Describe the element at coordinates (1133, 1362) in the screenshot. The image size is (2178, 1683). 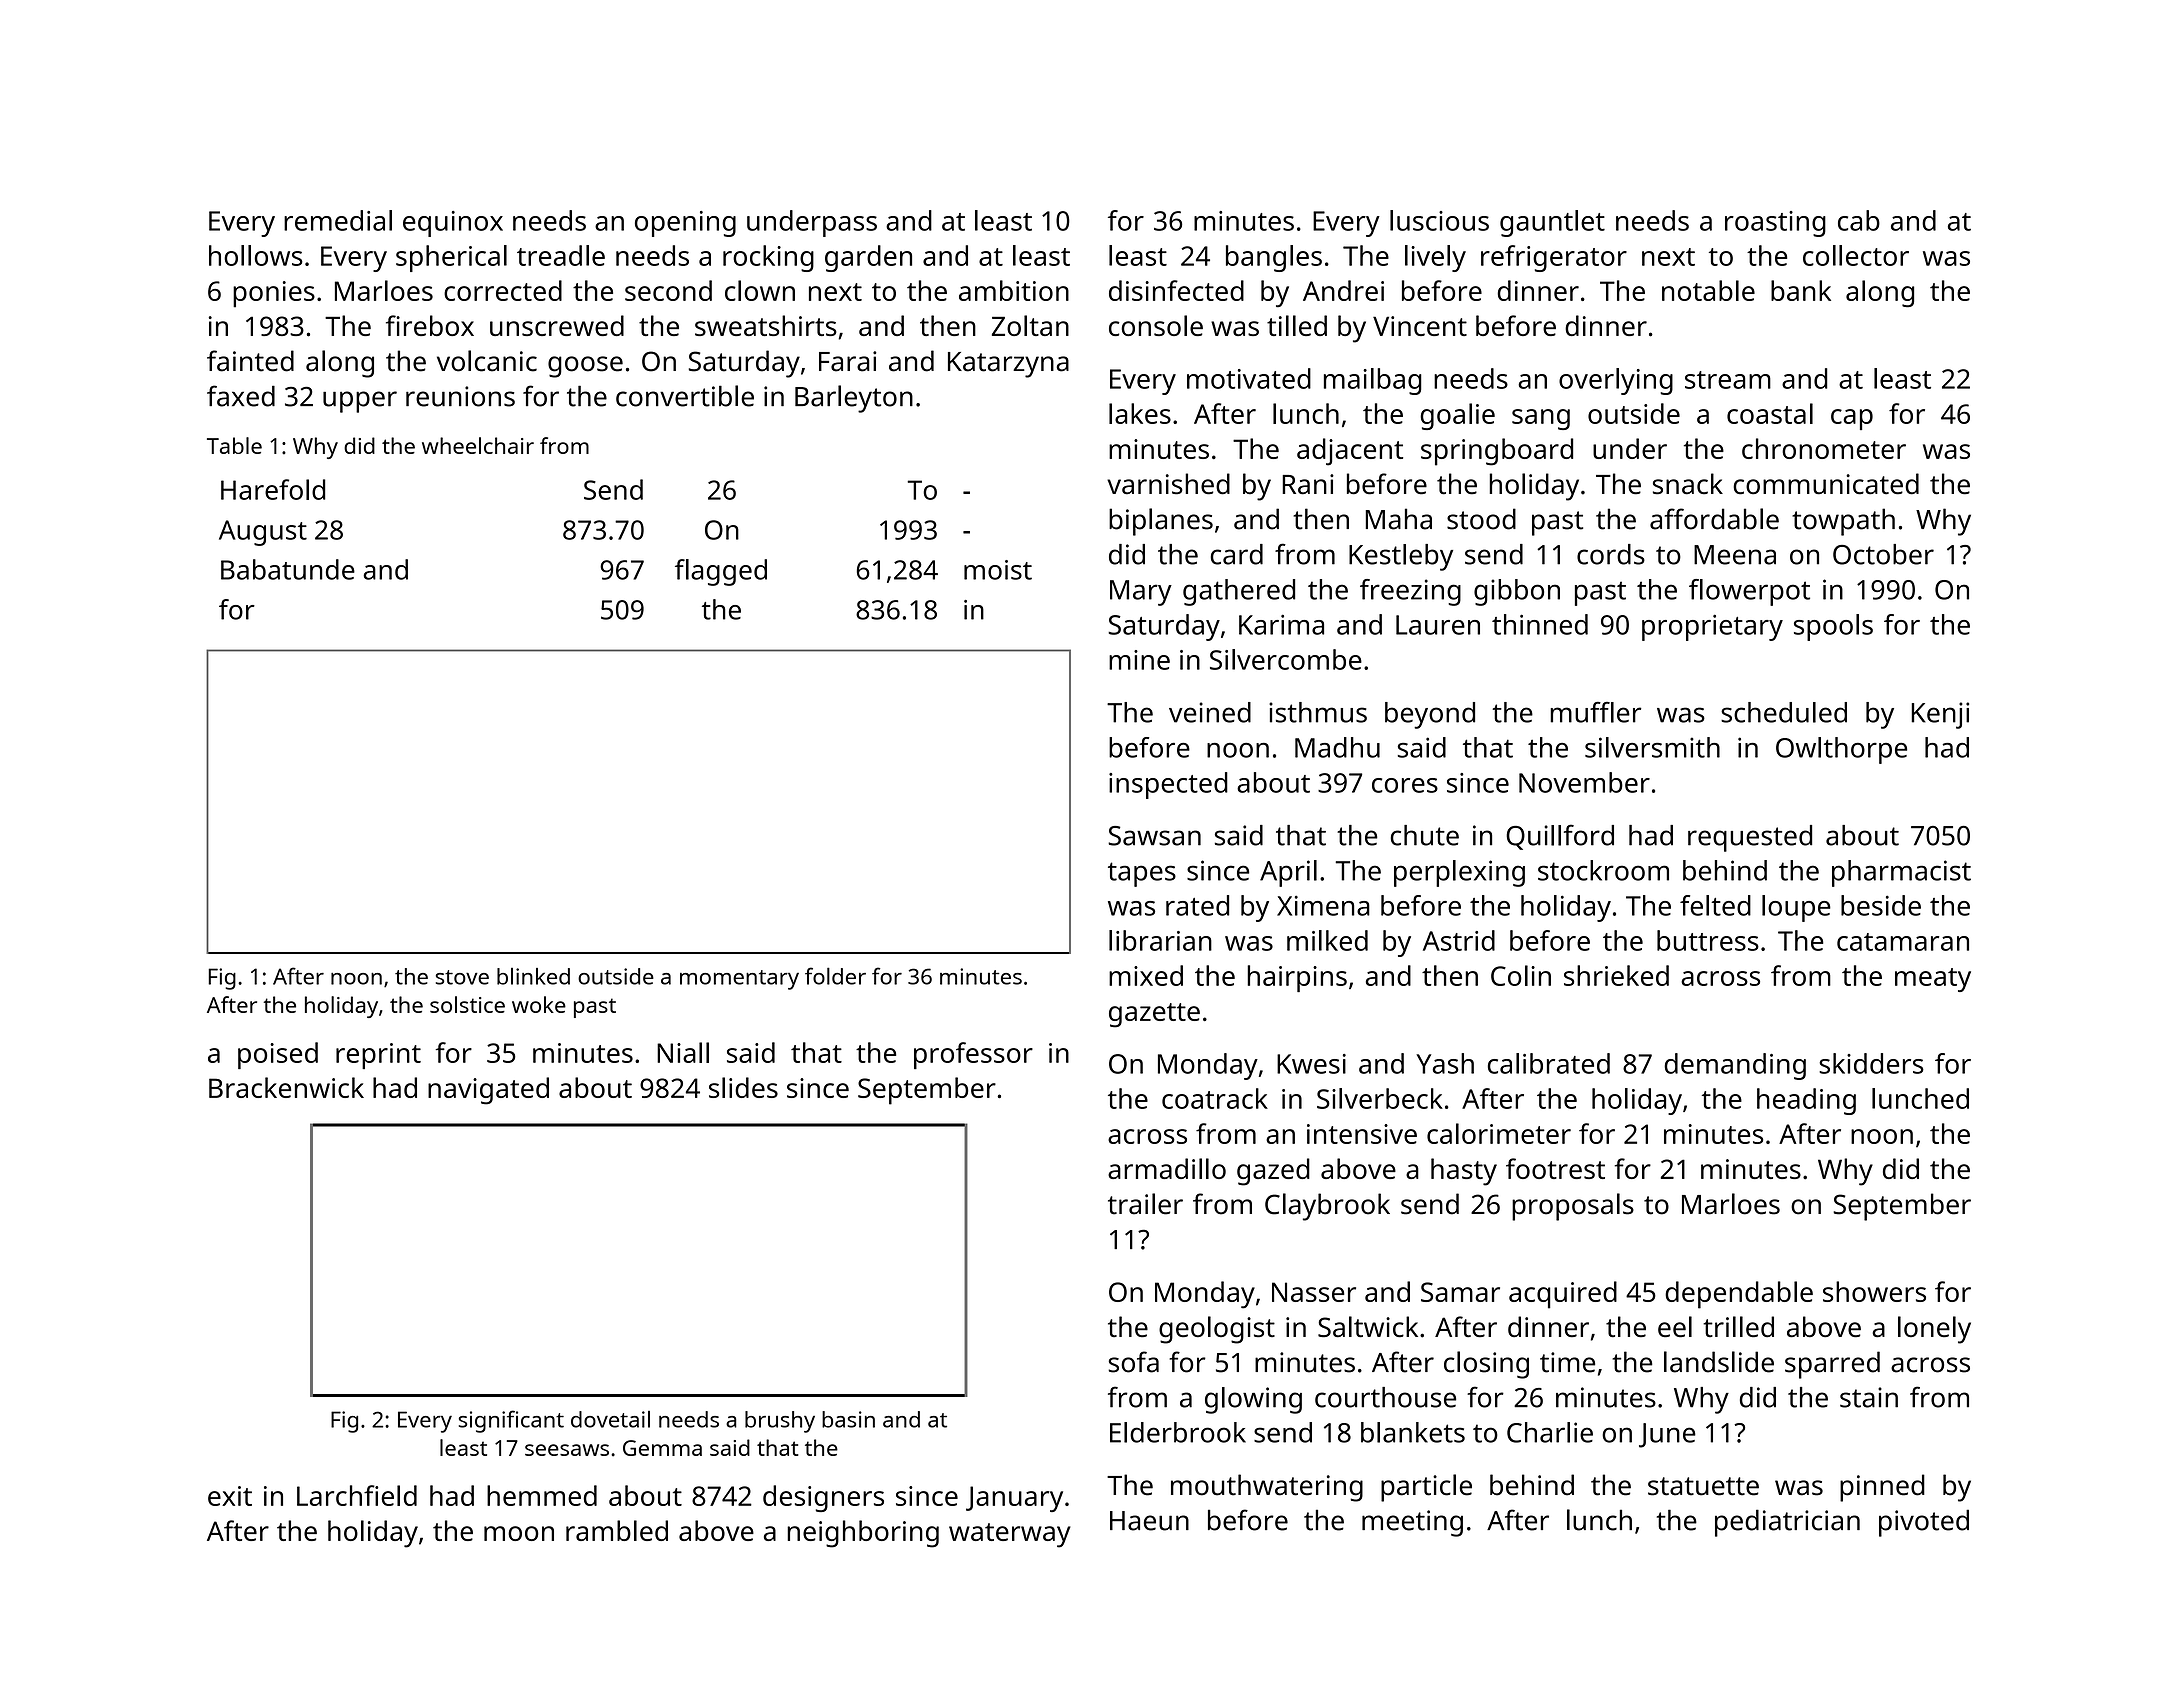
I see `sofa` at that location.
